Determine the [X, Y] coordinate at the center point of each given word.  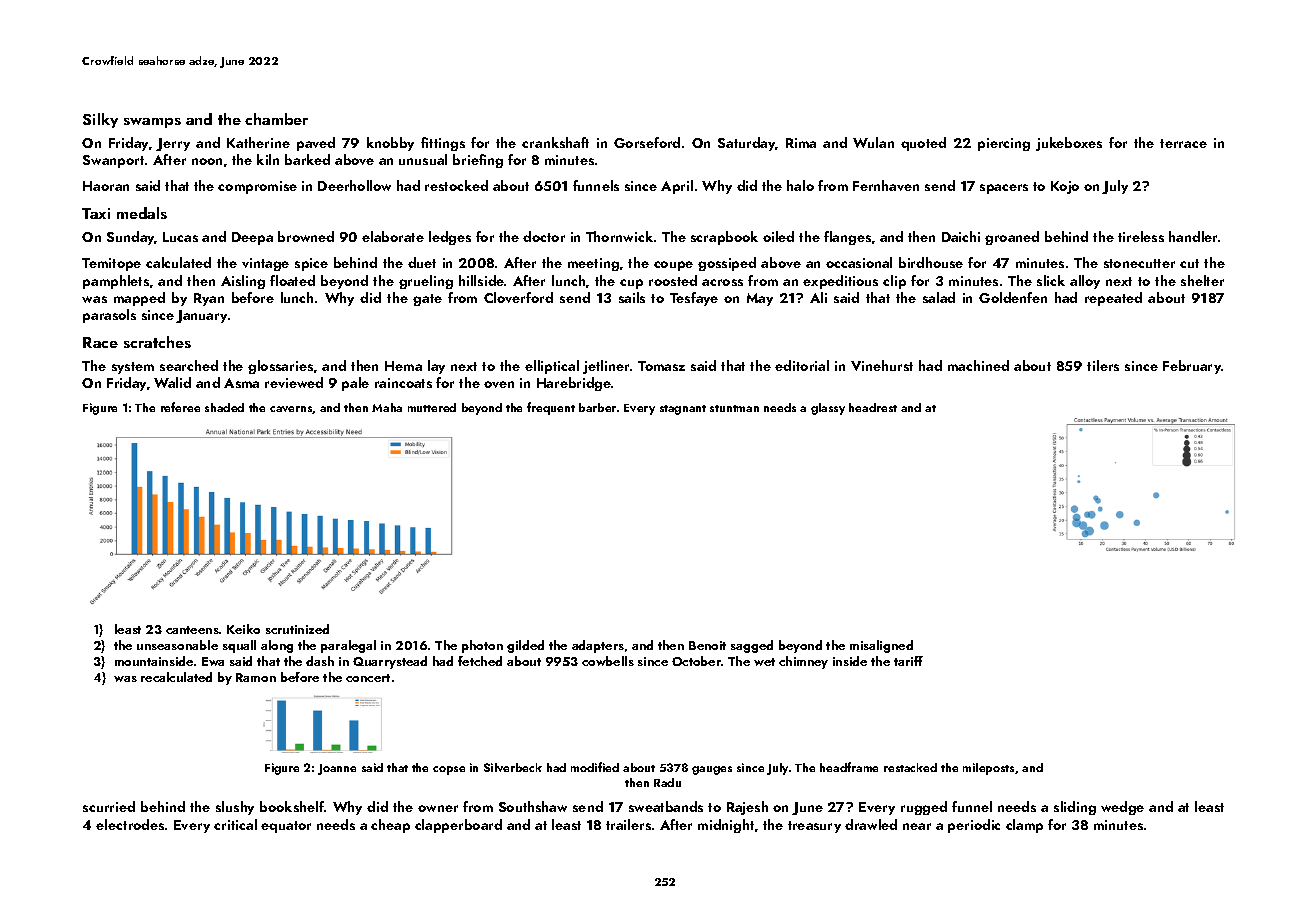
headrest [873, 407]
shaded [224, 407]
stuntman [734, 408]
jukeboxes [1069, 144]
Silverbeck [513, 767]
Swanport [113, 161]
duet [422, 262]
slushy [235, 808]
